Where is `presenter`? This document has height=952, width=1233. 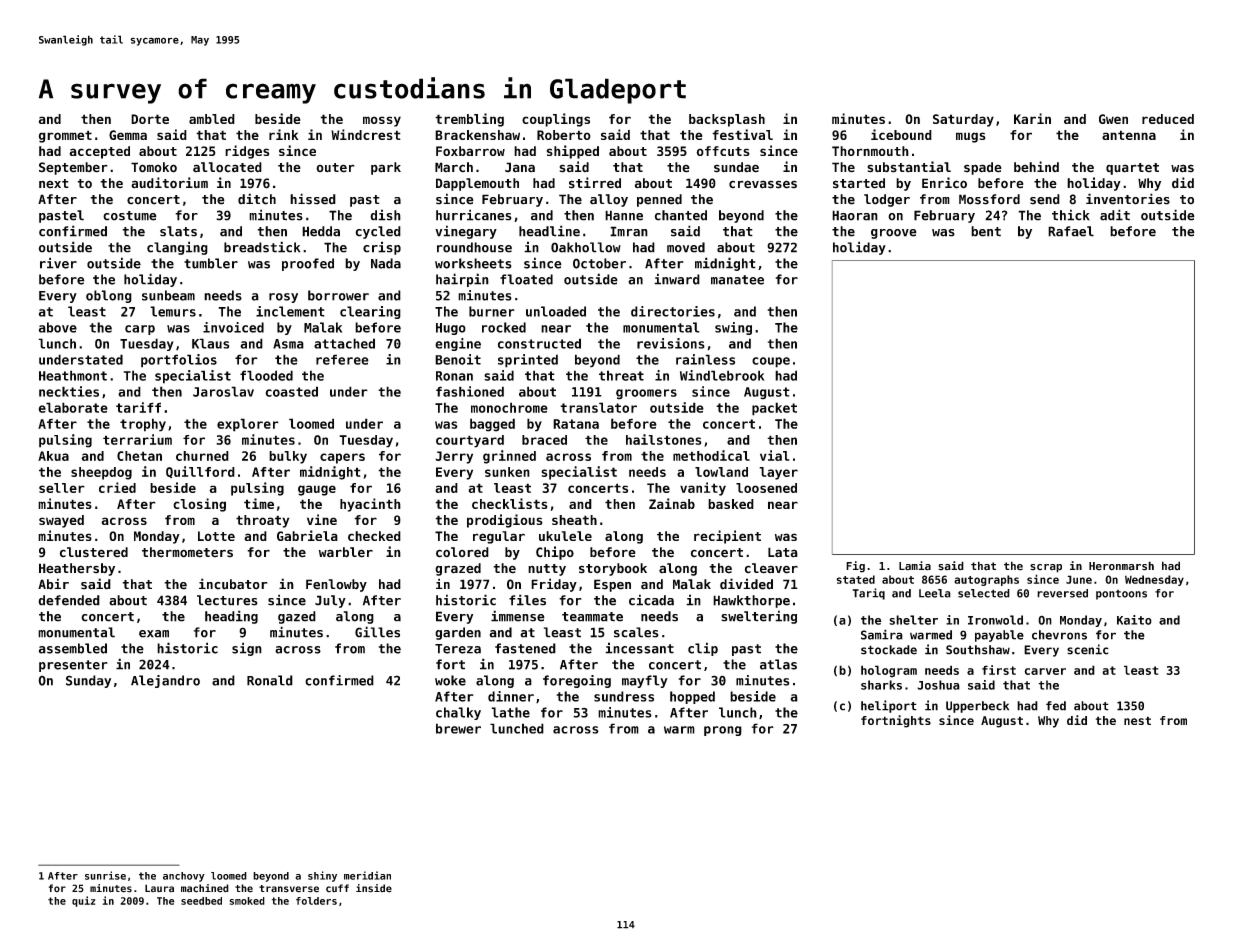 presenter is located at coordinates (73, 666).
